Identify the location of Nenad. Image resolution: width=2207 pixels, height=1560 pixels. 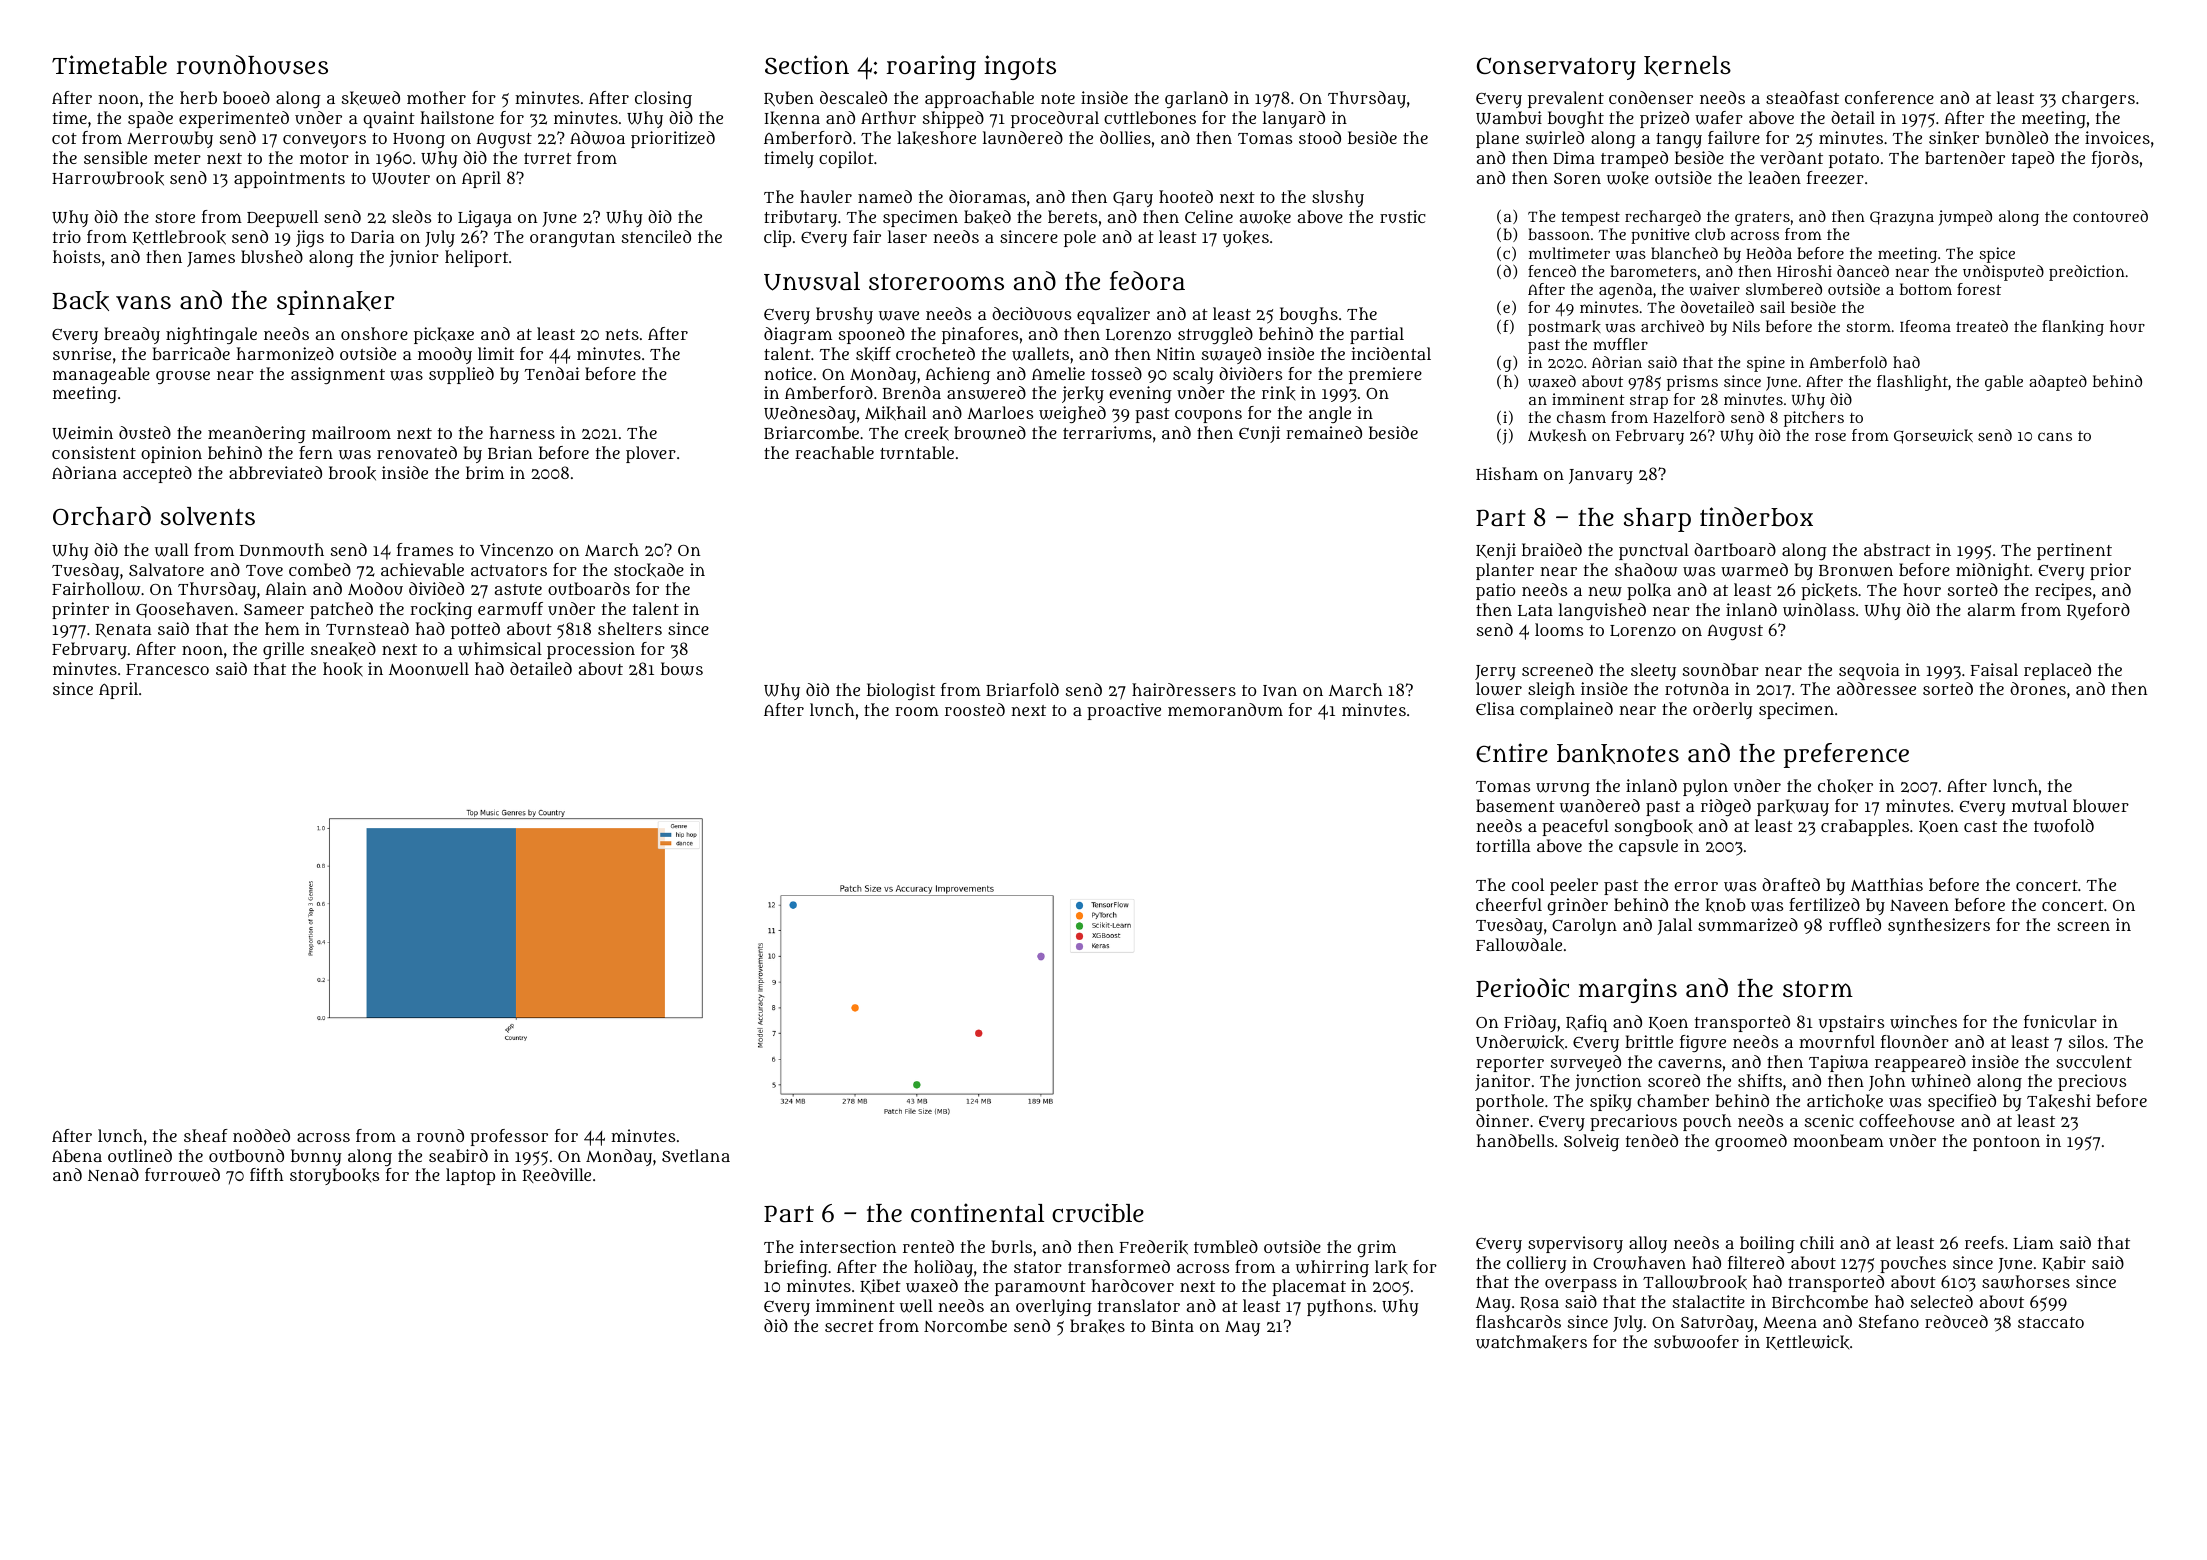
(113, 1174).
